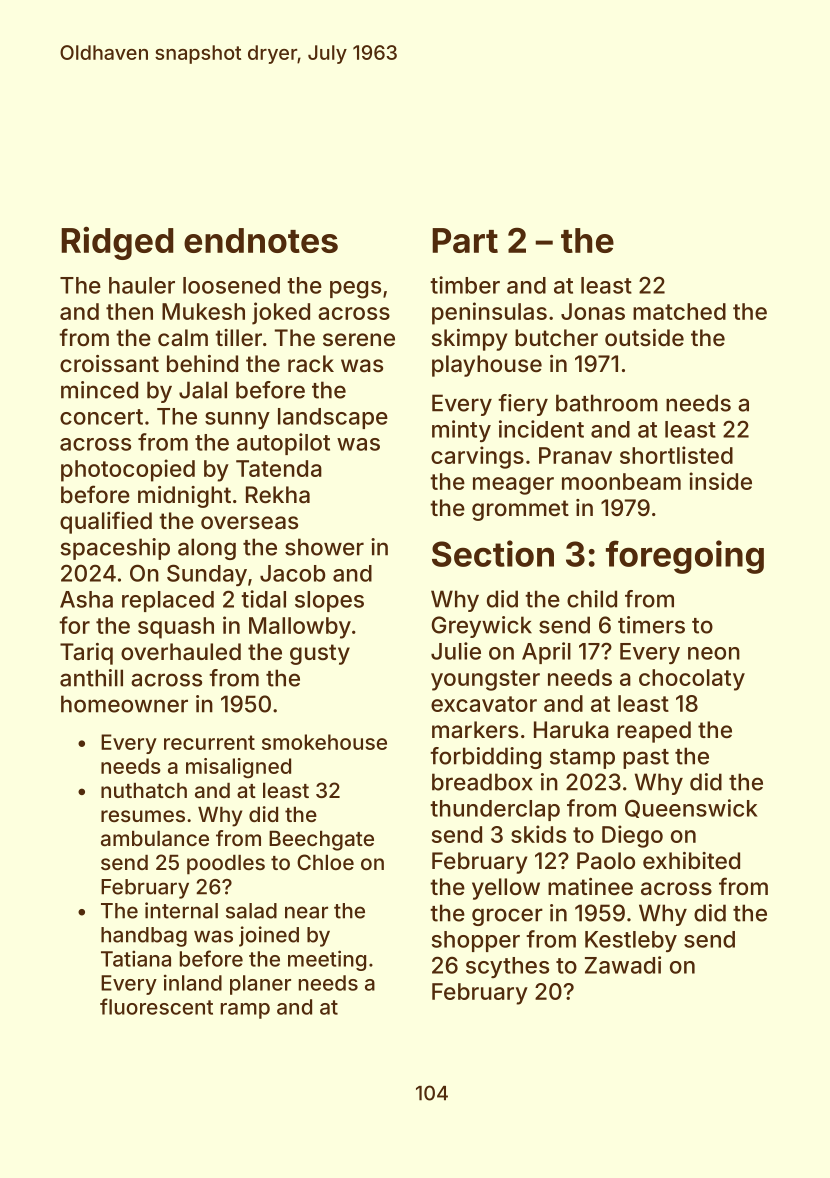 Image resolution: width=830 pixels, height=1178 pixels. Describe the element at coordinates (321, 841) in the document. I see `Beechgate` at that location.
